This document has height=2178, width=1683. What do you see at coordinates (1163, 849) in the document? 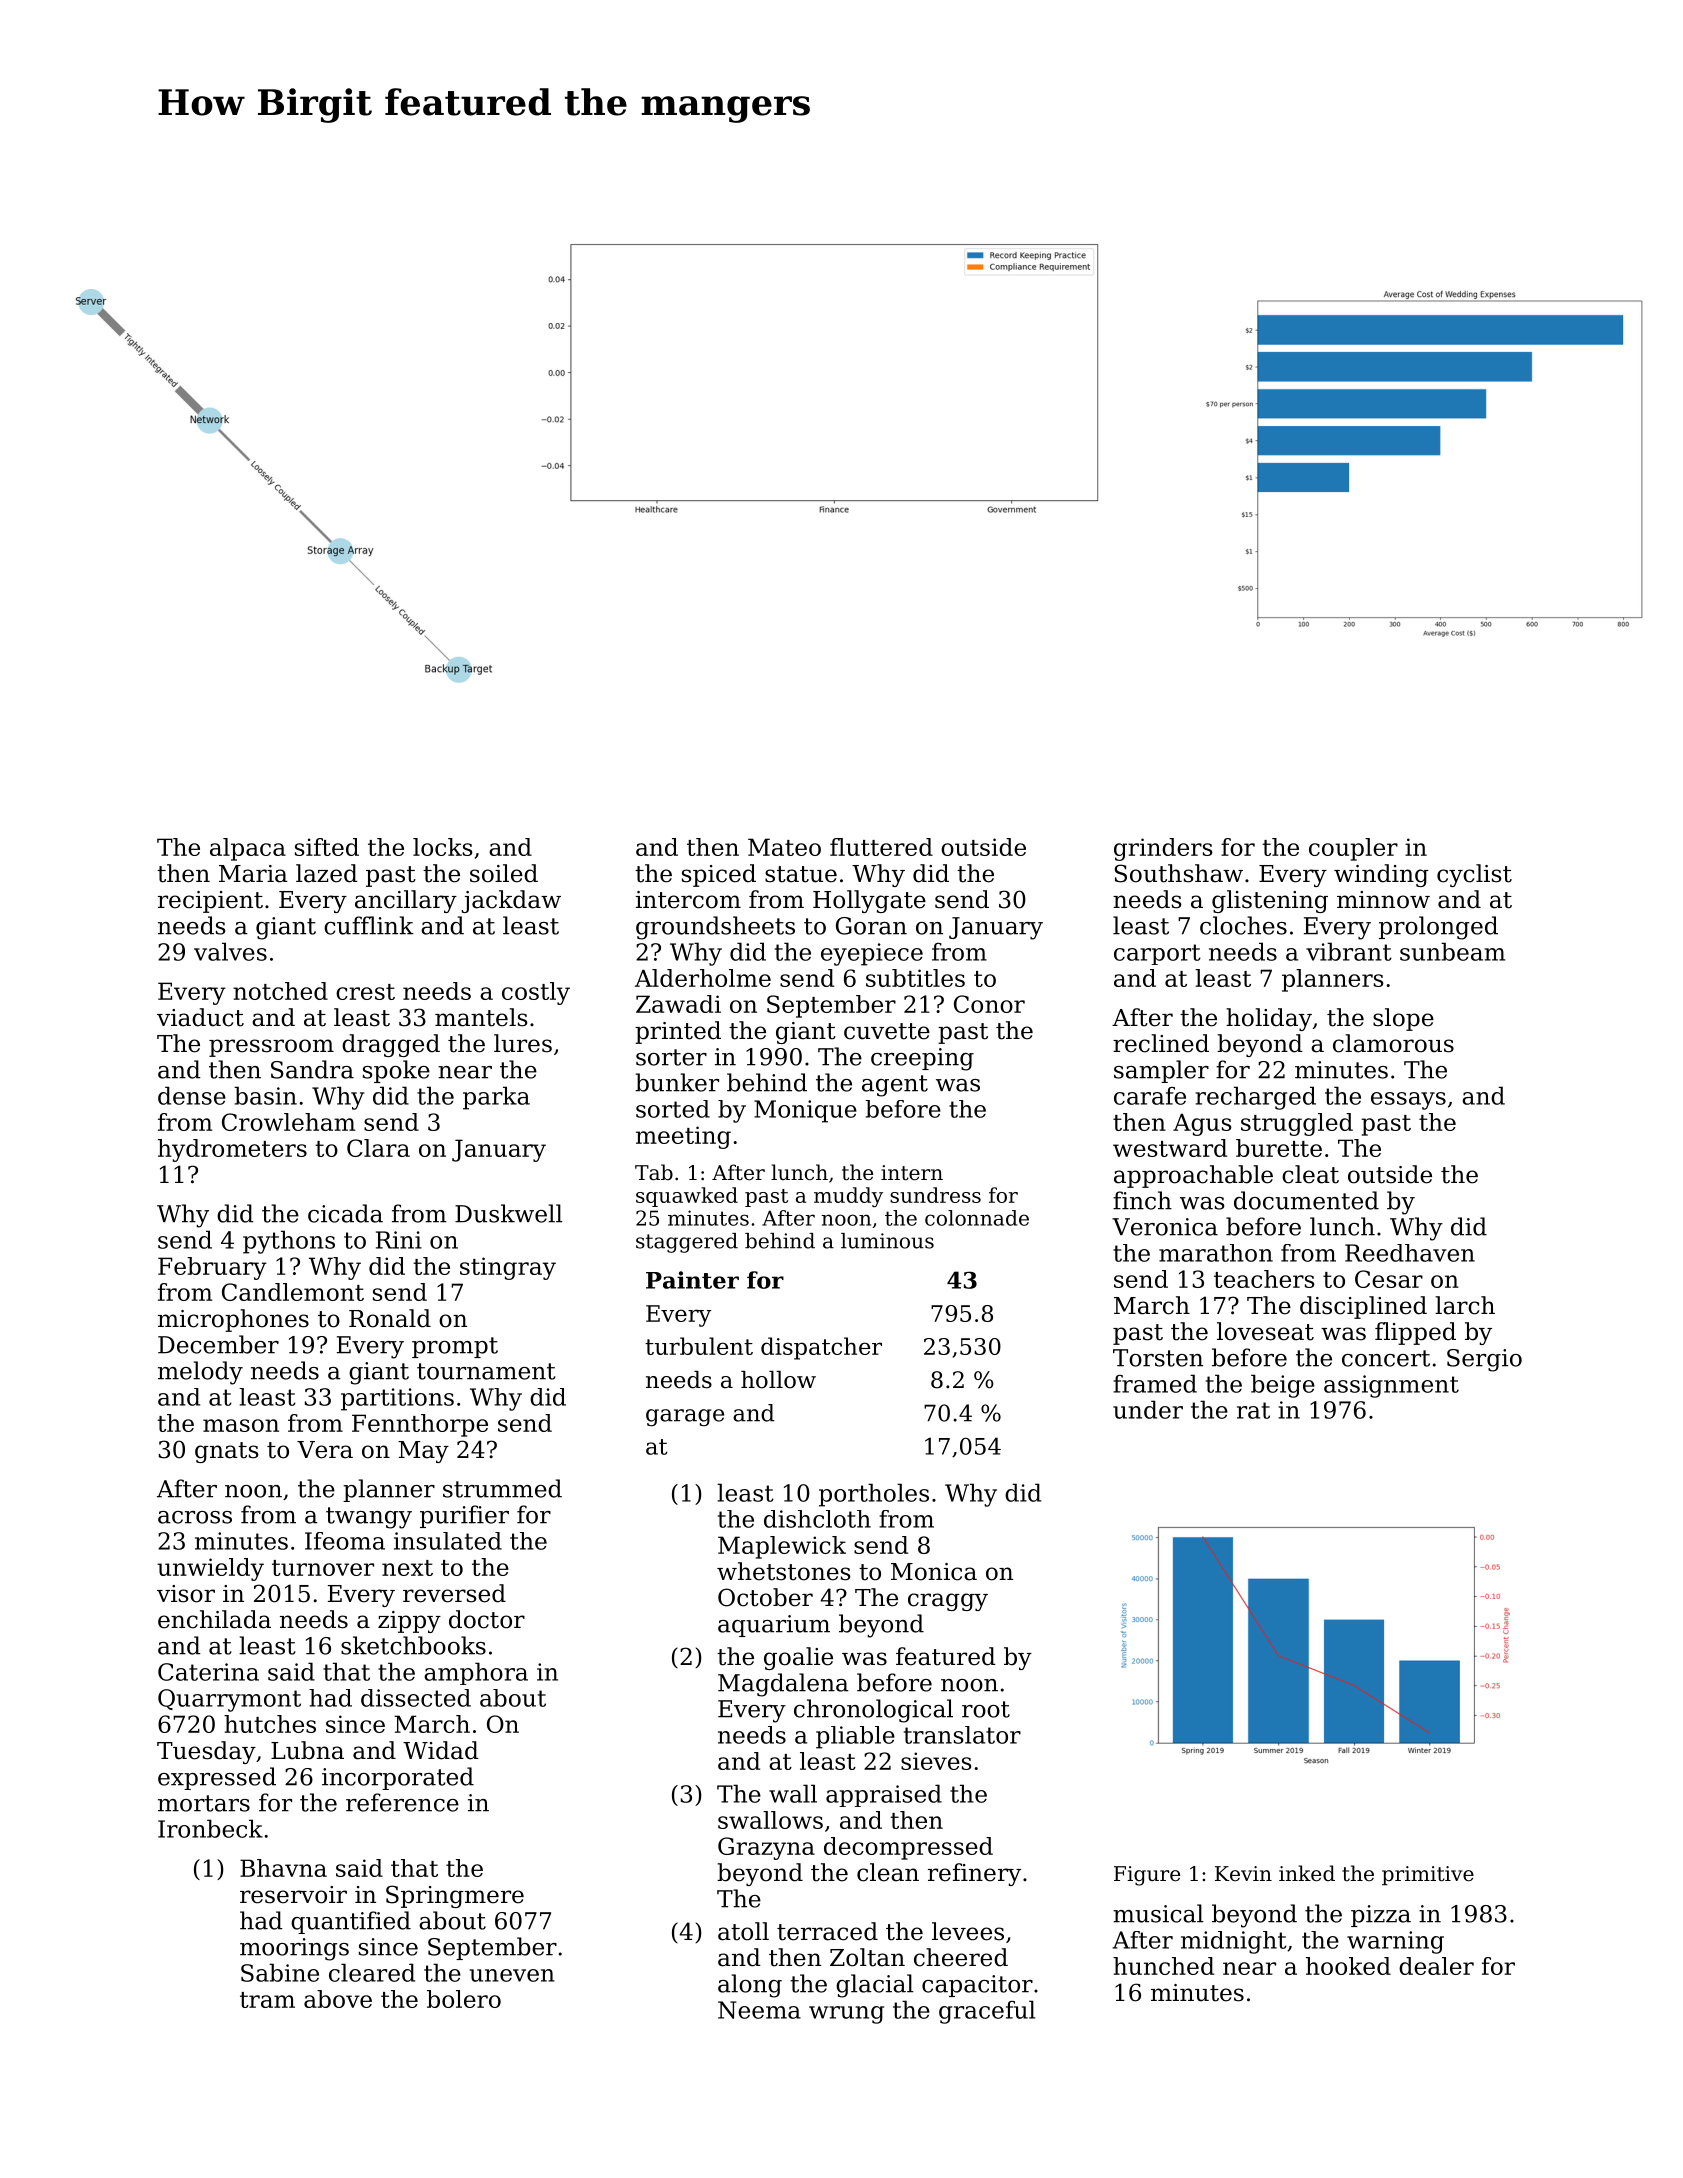
I see `grinders` at bounding box center [1163, 849].
